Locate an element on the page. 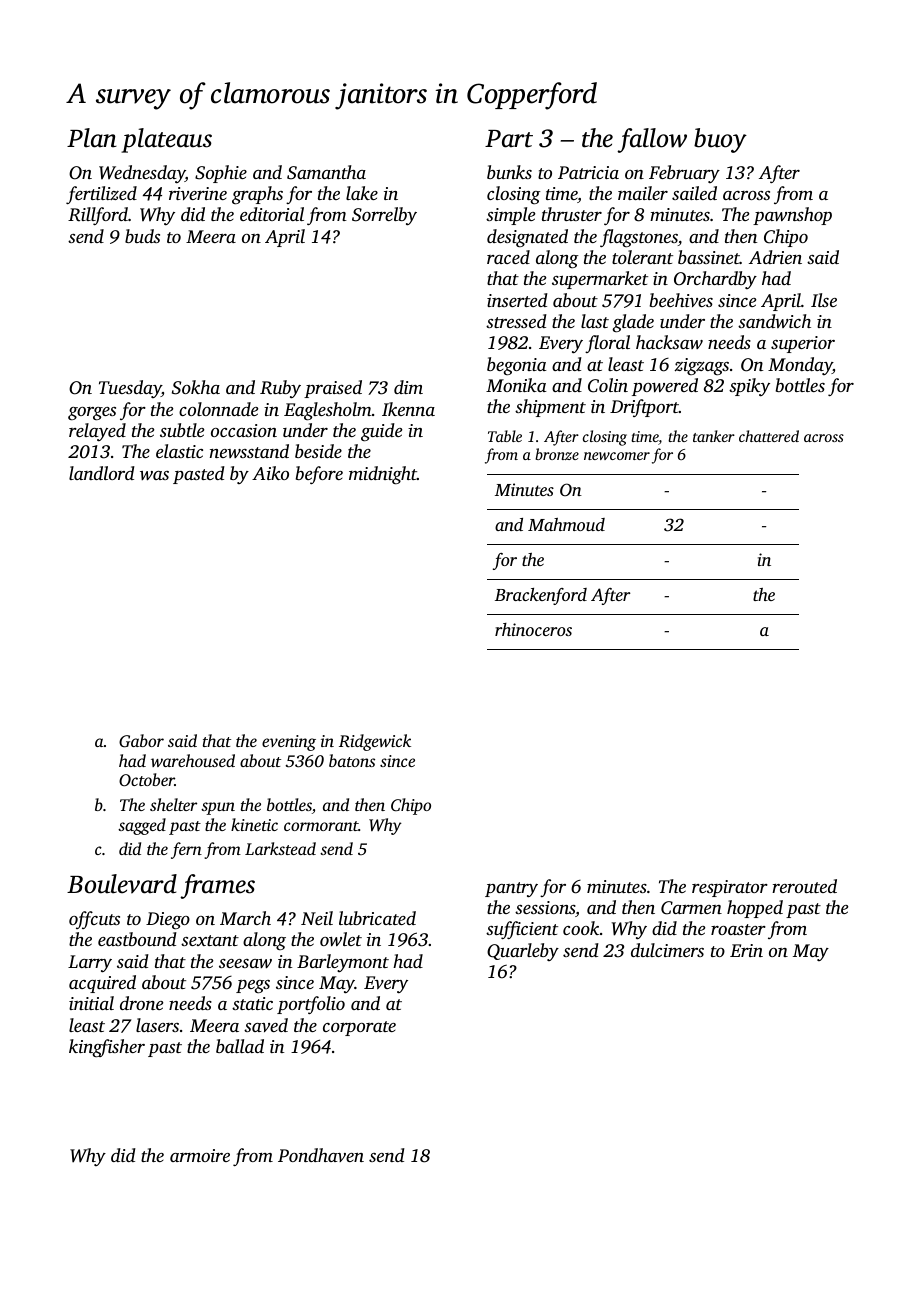  beehives is located at coordinates (681, 300).
